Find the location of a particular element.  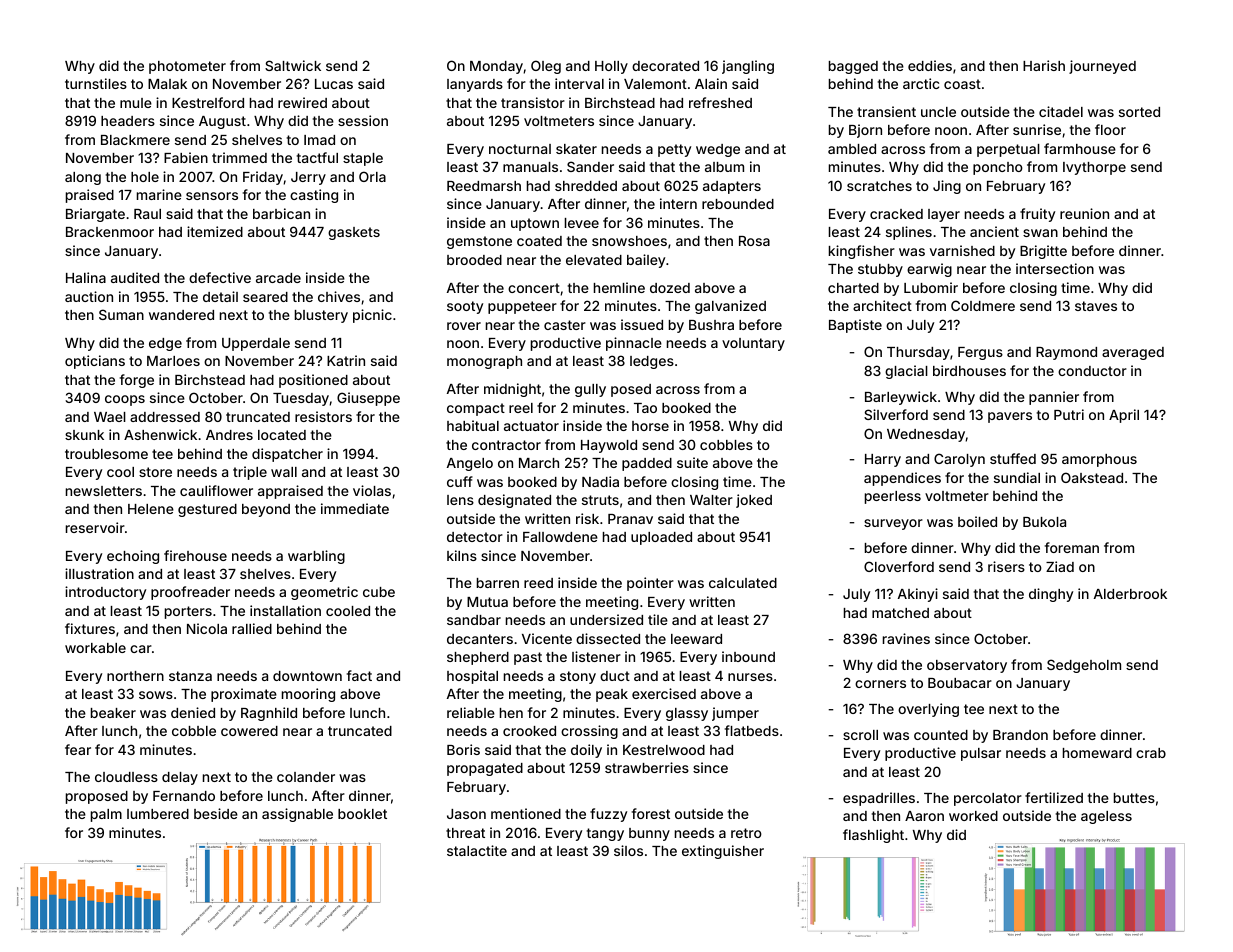

Bukola is located at coordinates (1044, 522).
